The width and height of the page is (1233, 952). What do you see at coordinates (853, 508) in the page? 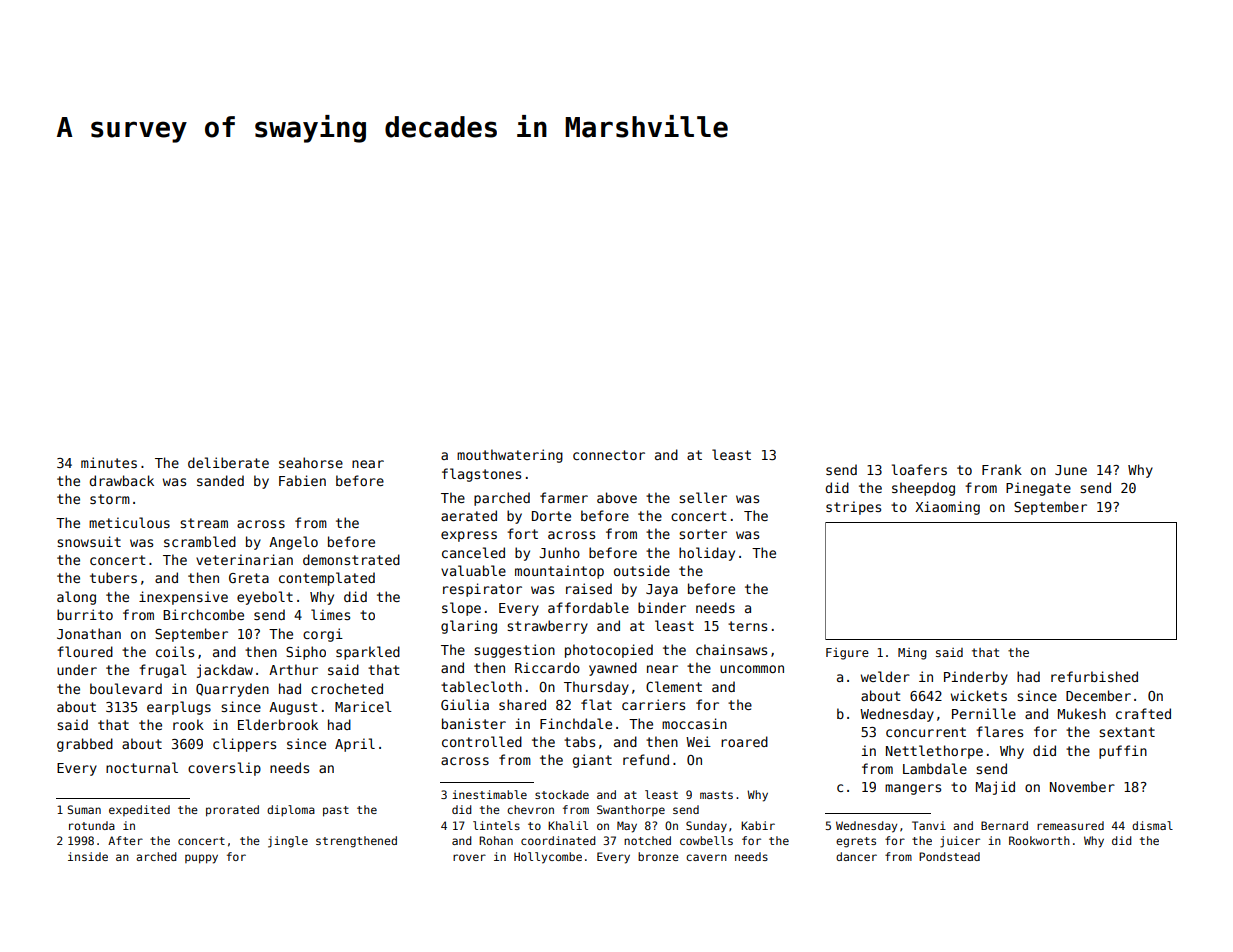
I see `stripes` at bounding box center [853, 508].
